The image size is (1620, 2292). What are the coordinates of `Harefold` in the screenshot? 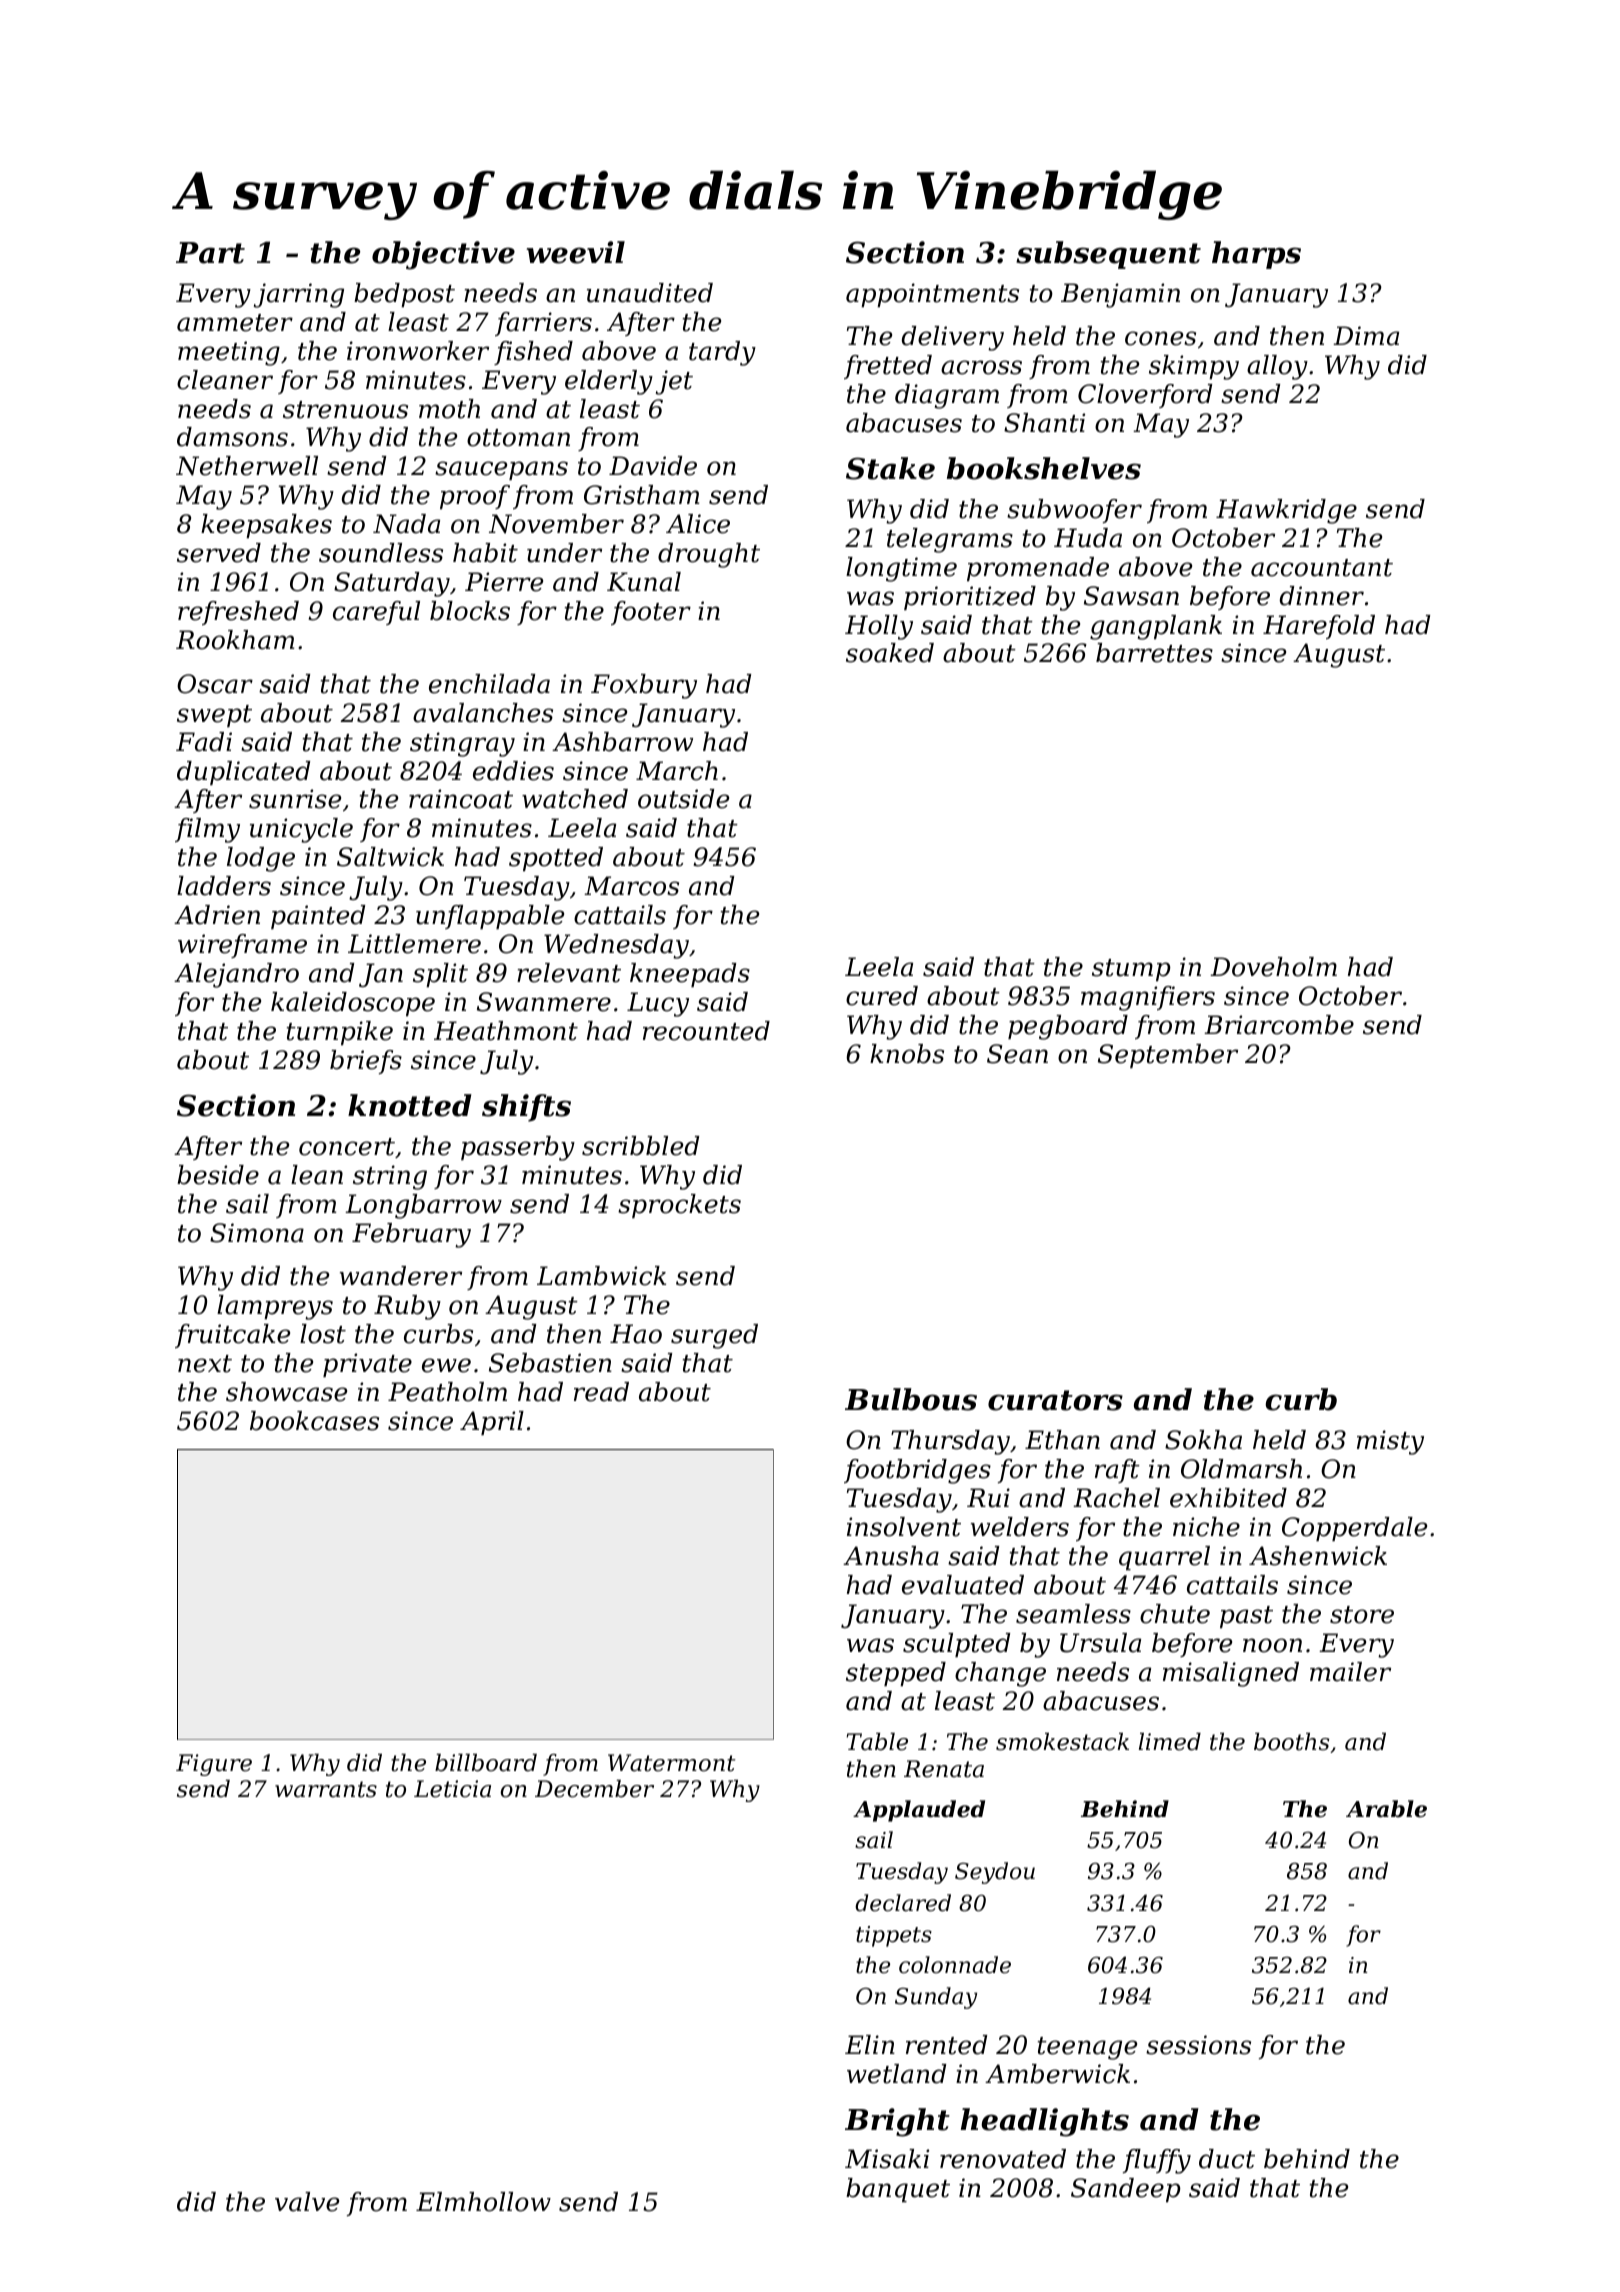 It's located at (1319, 627).
